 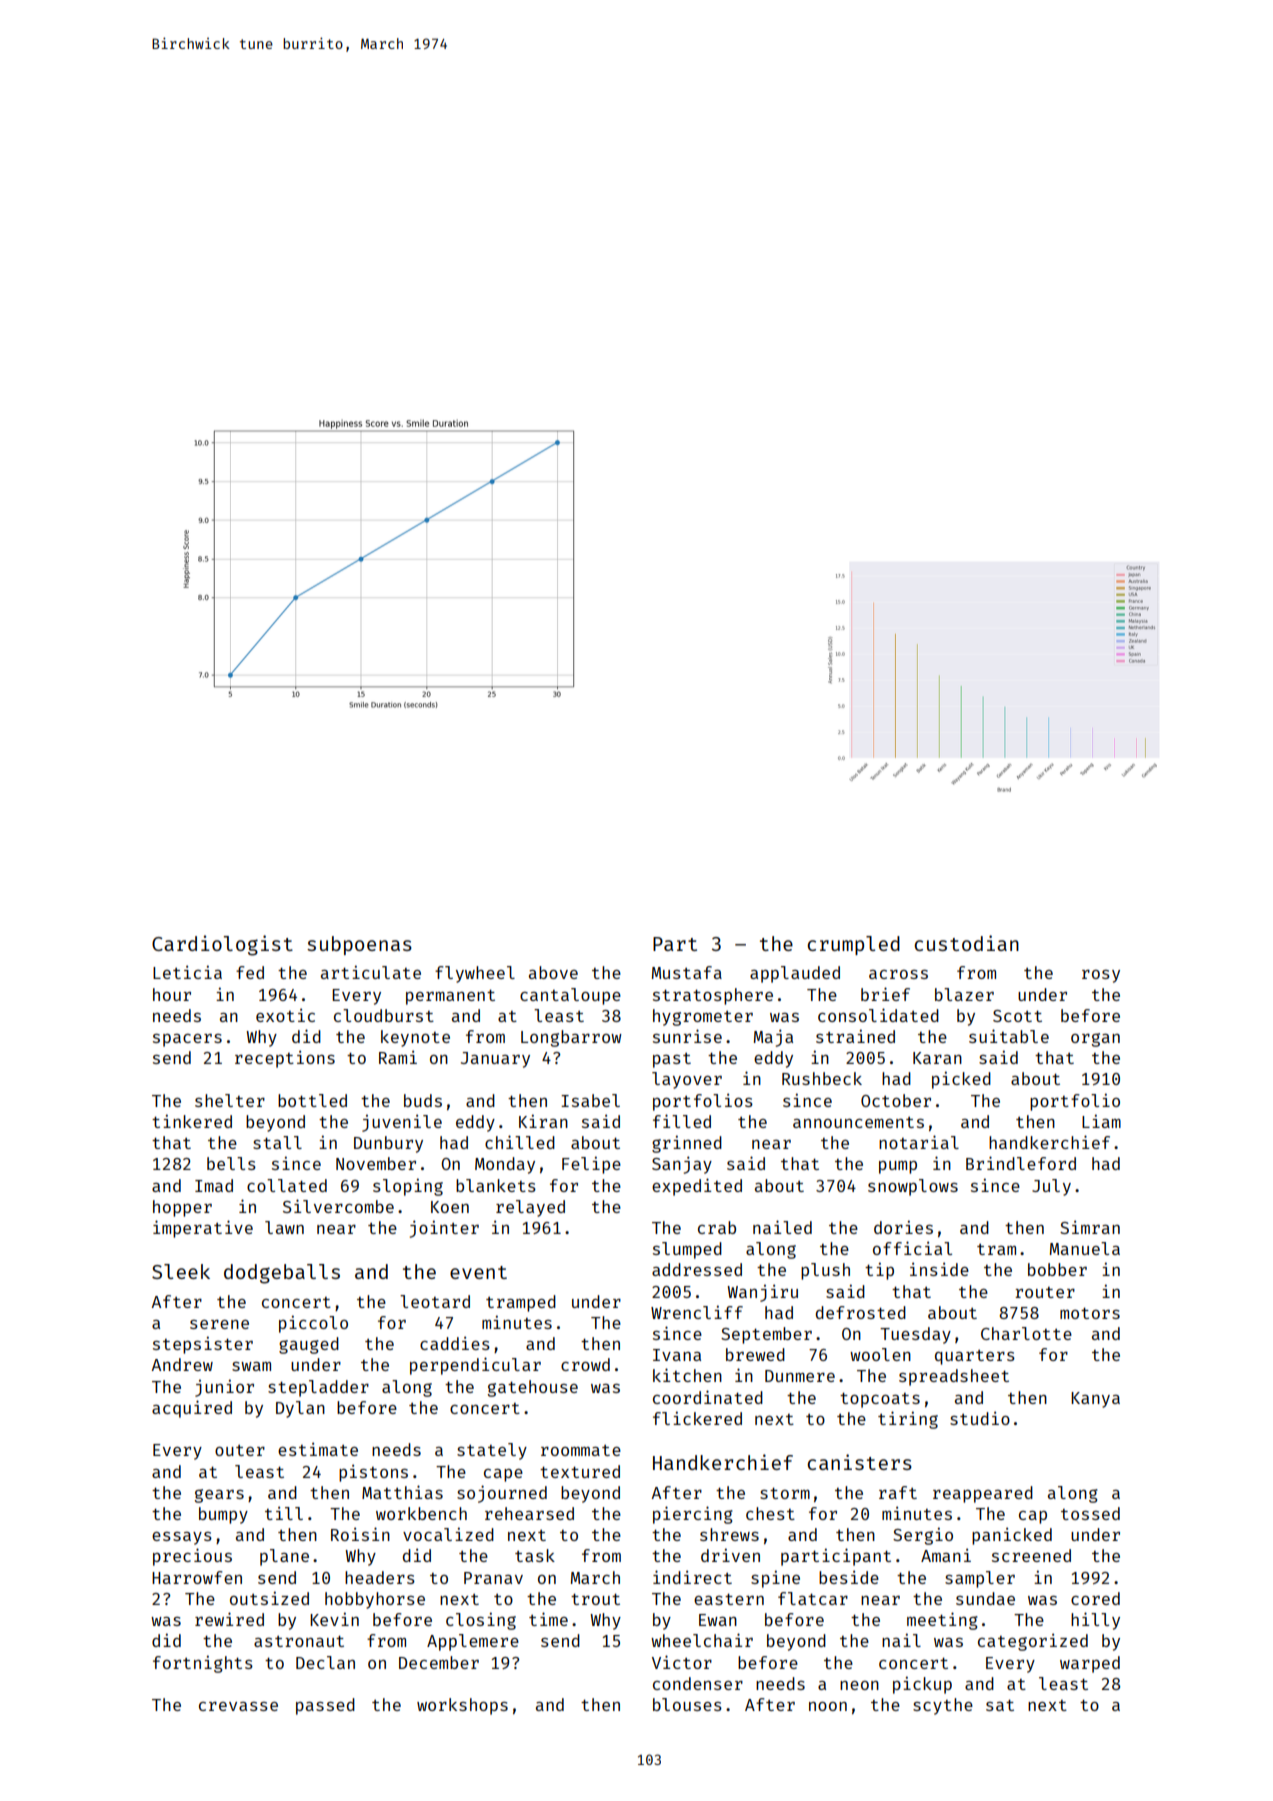 What do you see at coordinates (359, 945) in the screenshot?
I see `subpoenas` at bounding box center [359, 945].
